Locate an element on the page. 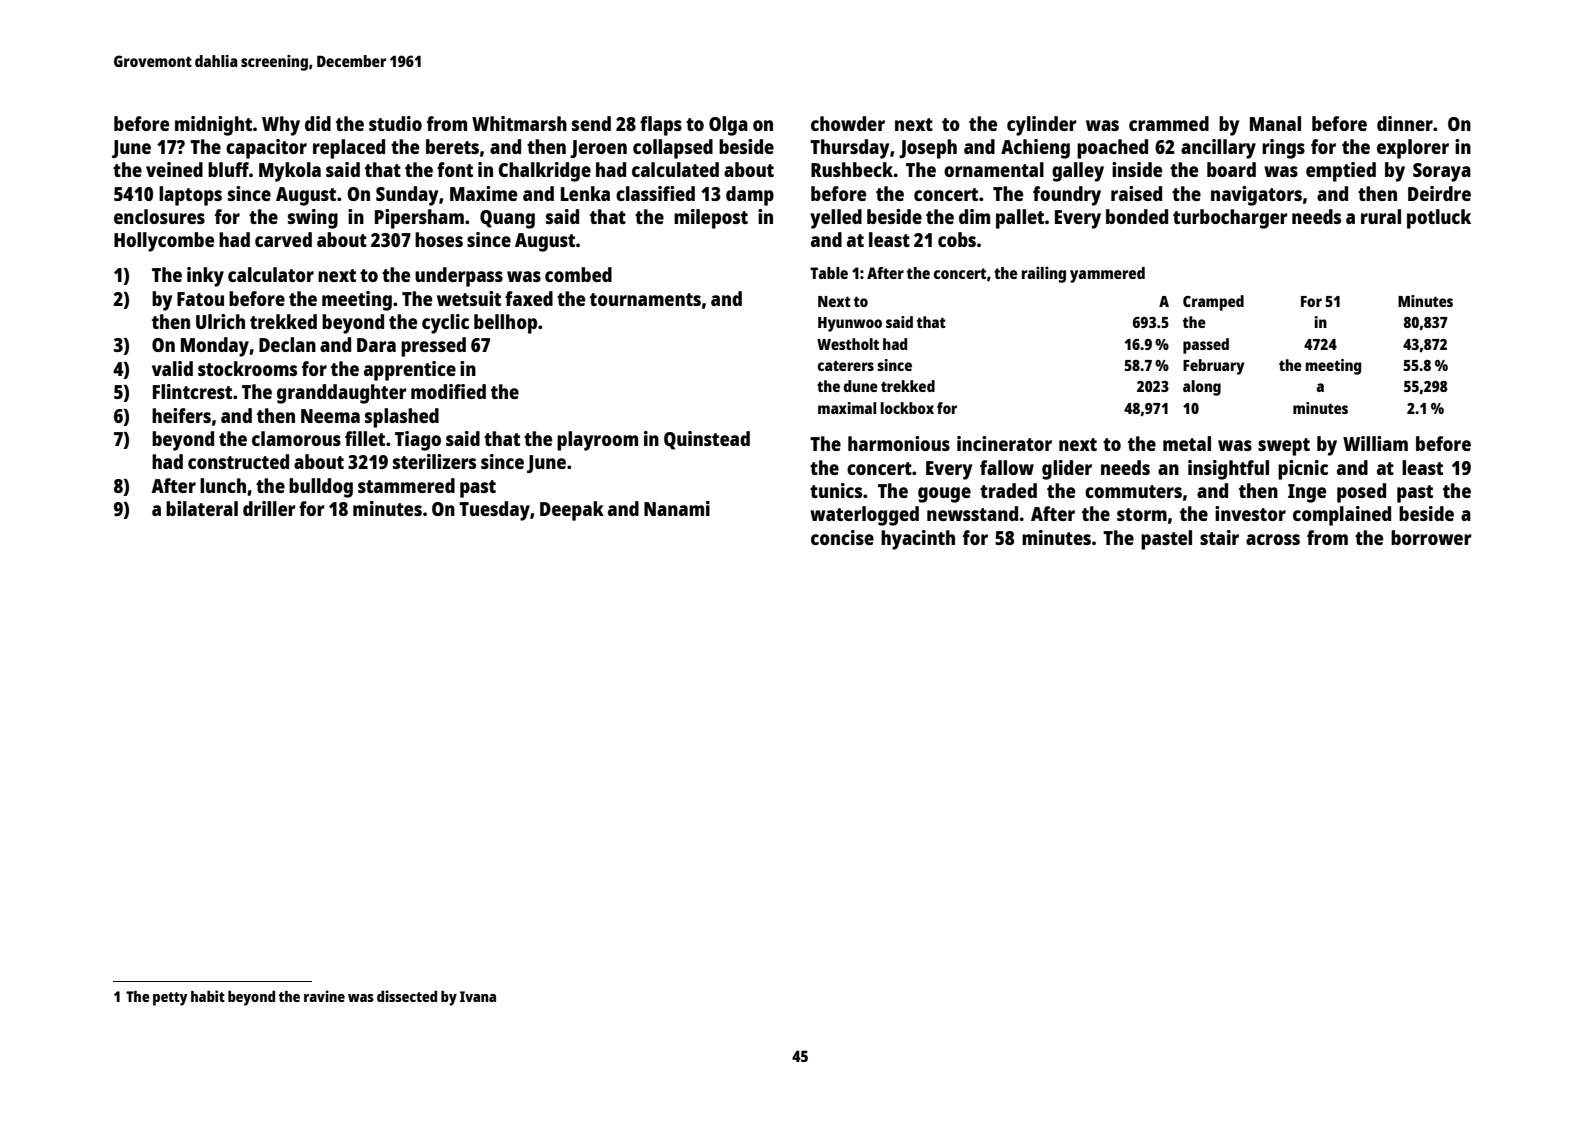  Ivana is located at coordinates (478, 996).
